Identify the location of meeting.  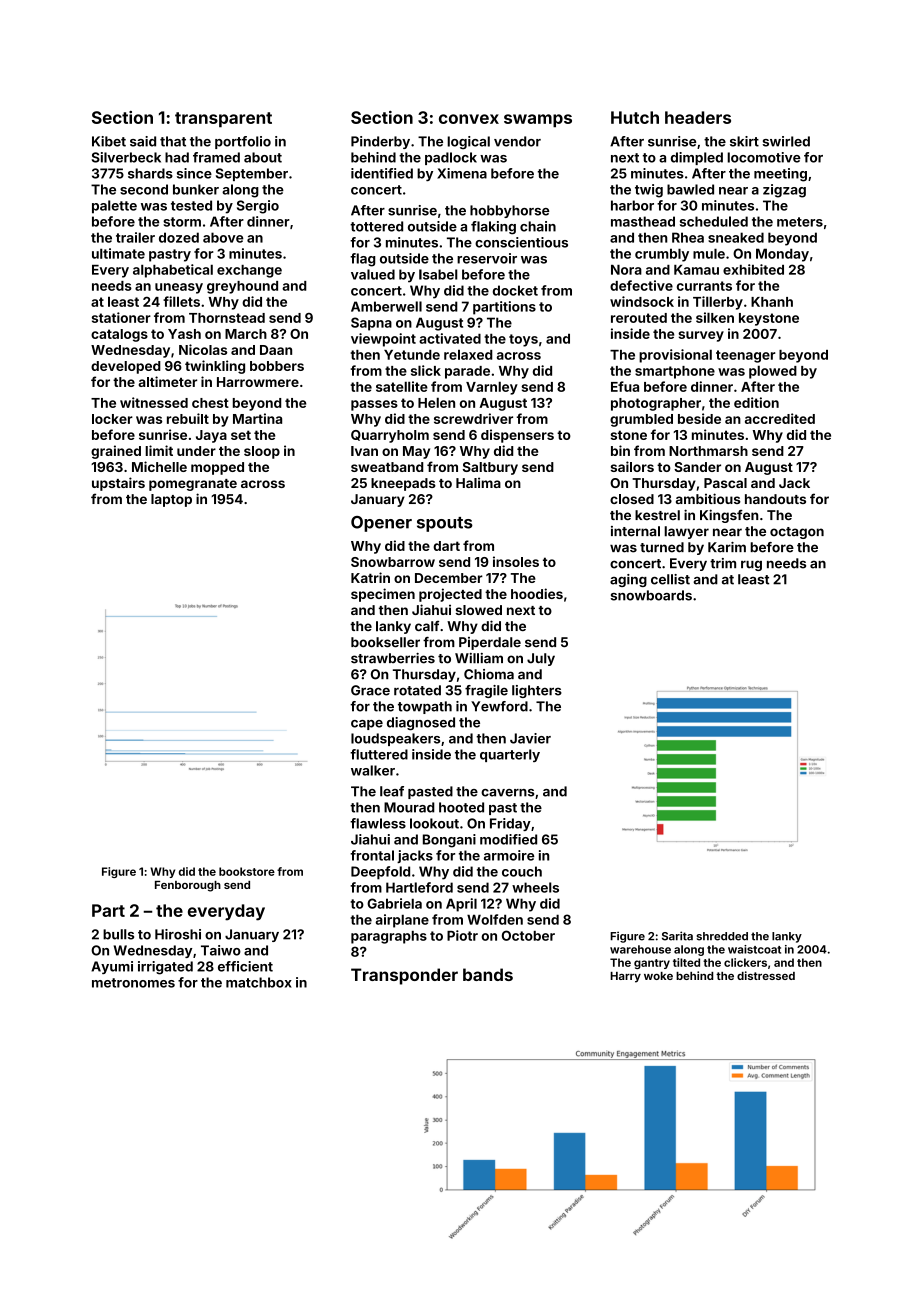
(780, 175).
